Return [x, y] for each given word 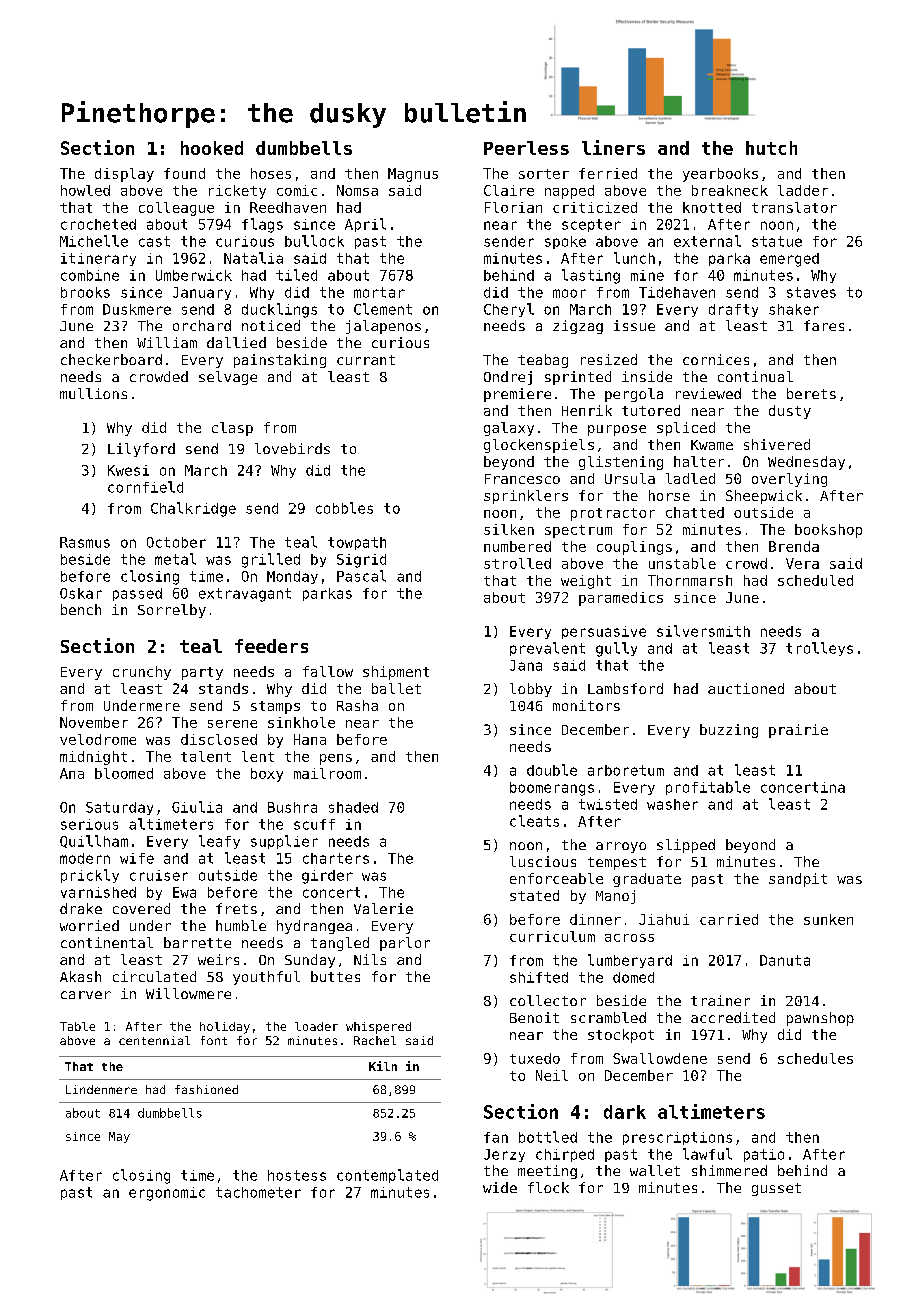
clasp [232, 429]
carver [86, 995]
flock [548, 1187]
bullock [314, 241]
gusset [776, 1189]
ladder [803, 190]
